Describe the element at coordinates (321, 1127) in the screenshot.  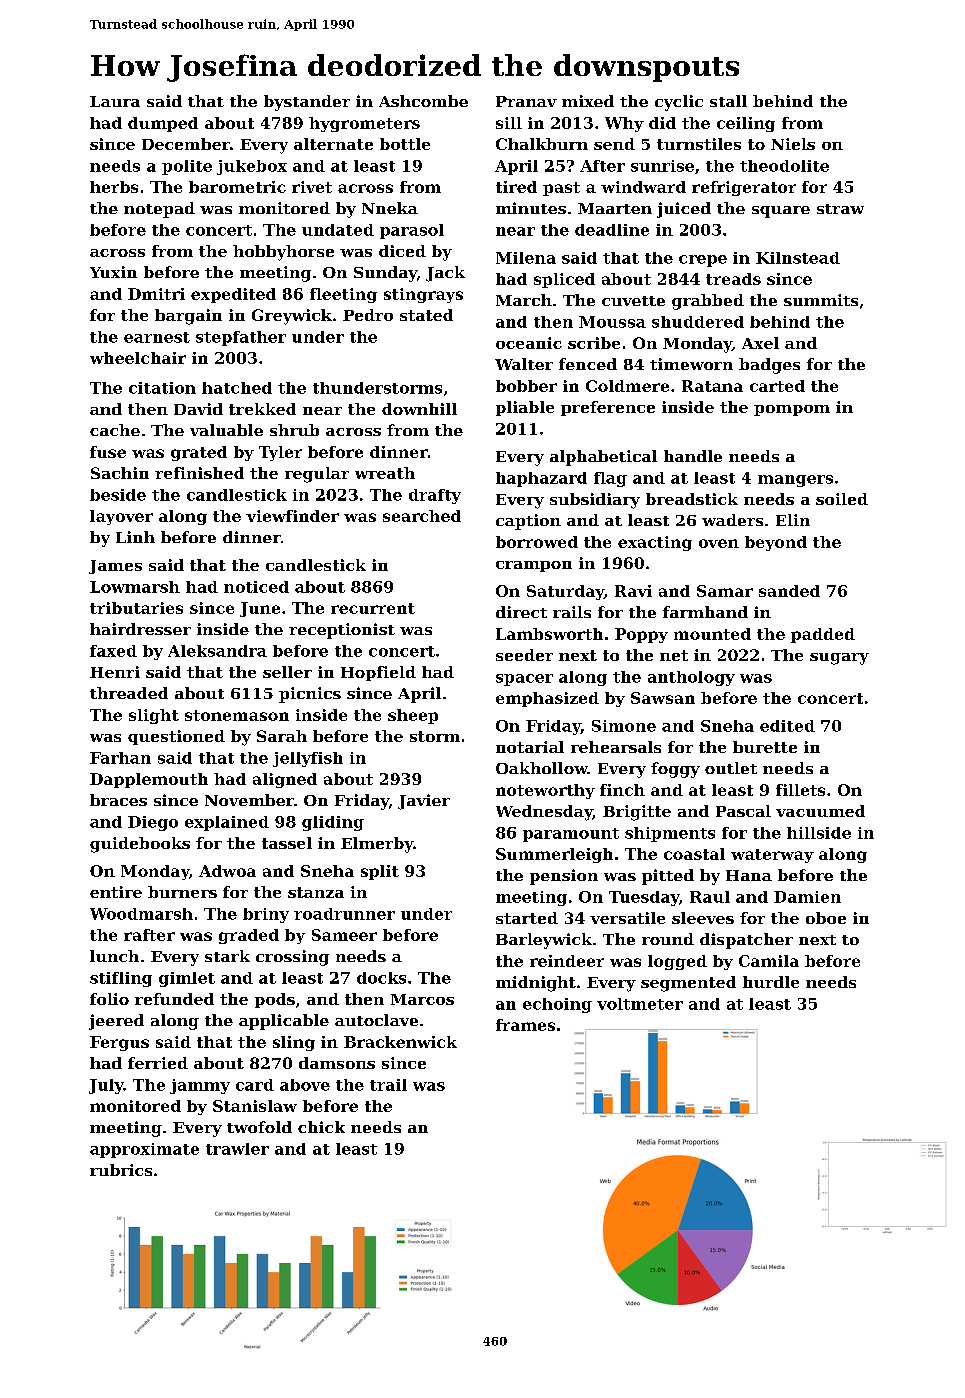
I see `chick` at that location.
